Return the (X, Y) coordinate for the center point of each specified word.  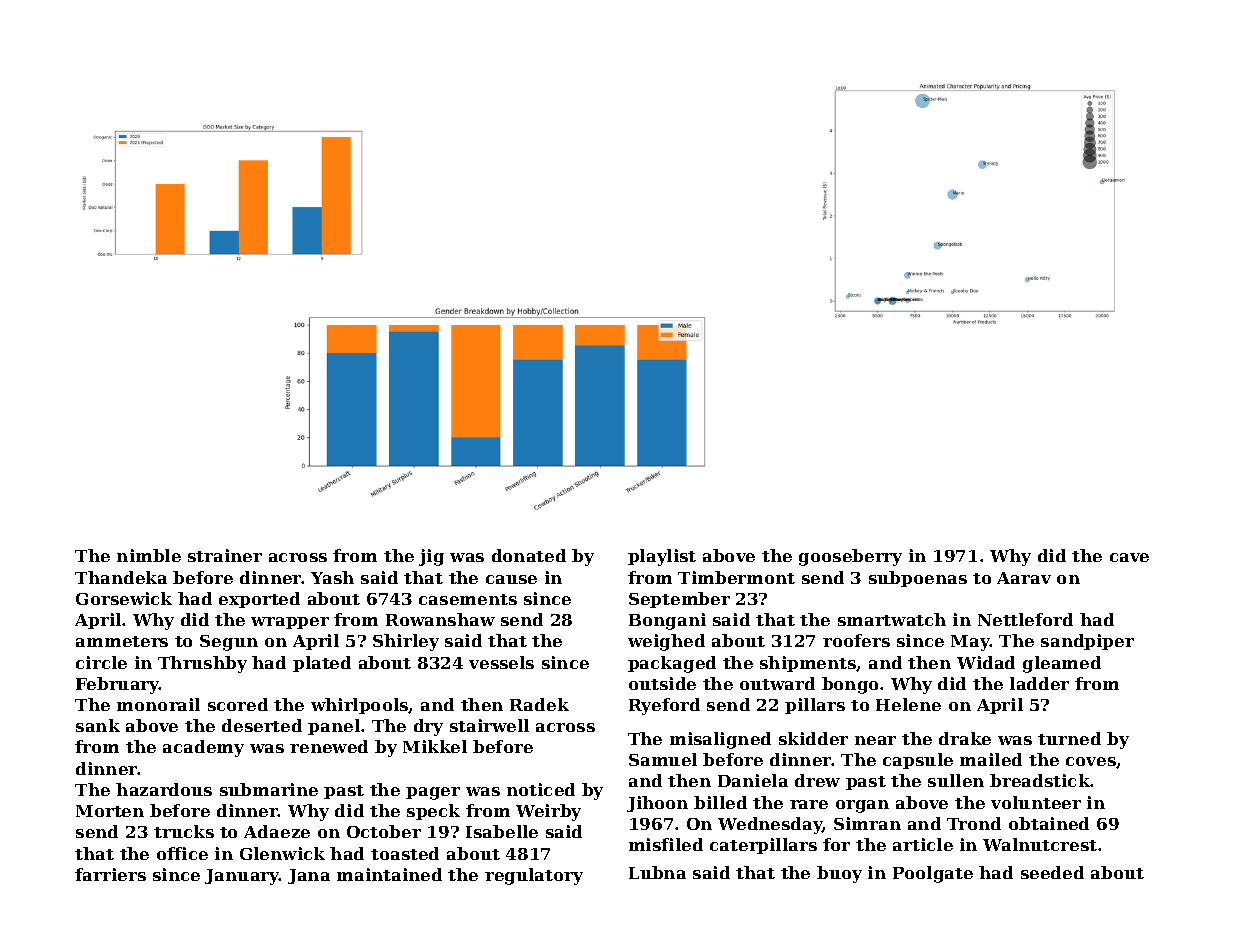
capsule (918, 761)
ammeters (122, 641)
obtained (1049, 823)
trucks (184, 831)
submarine (269, 789)
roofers (856, 640)
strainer (225, 555)
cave (1129, 557)
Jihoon (657, 804)
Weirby (548, 812)
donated (529, 555)
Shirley (406, 642)
